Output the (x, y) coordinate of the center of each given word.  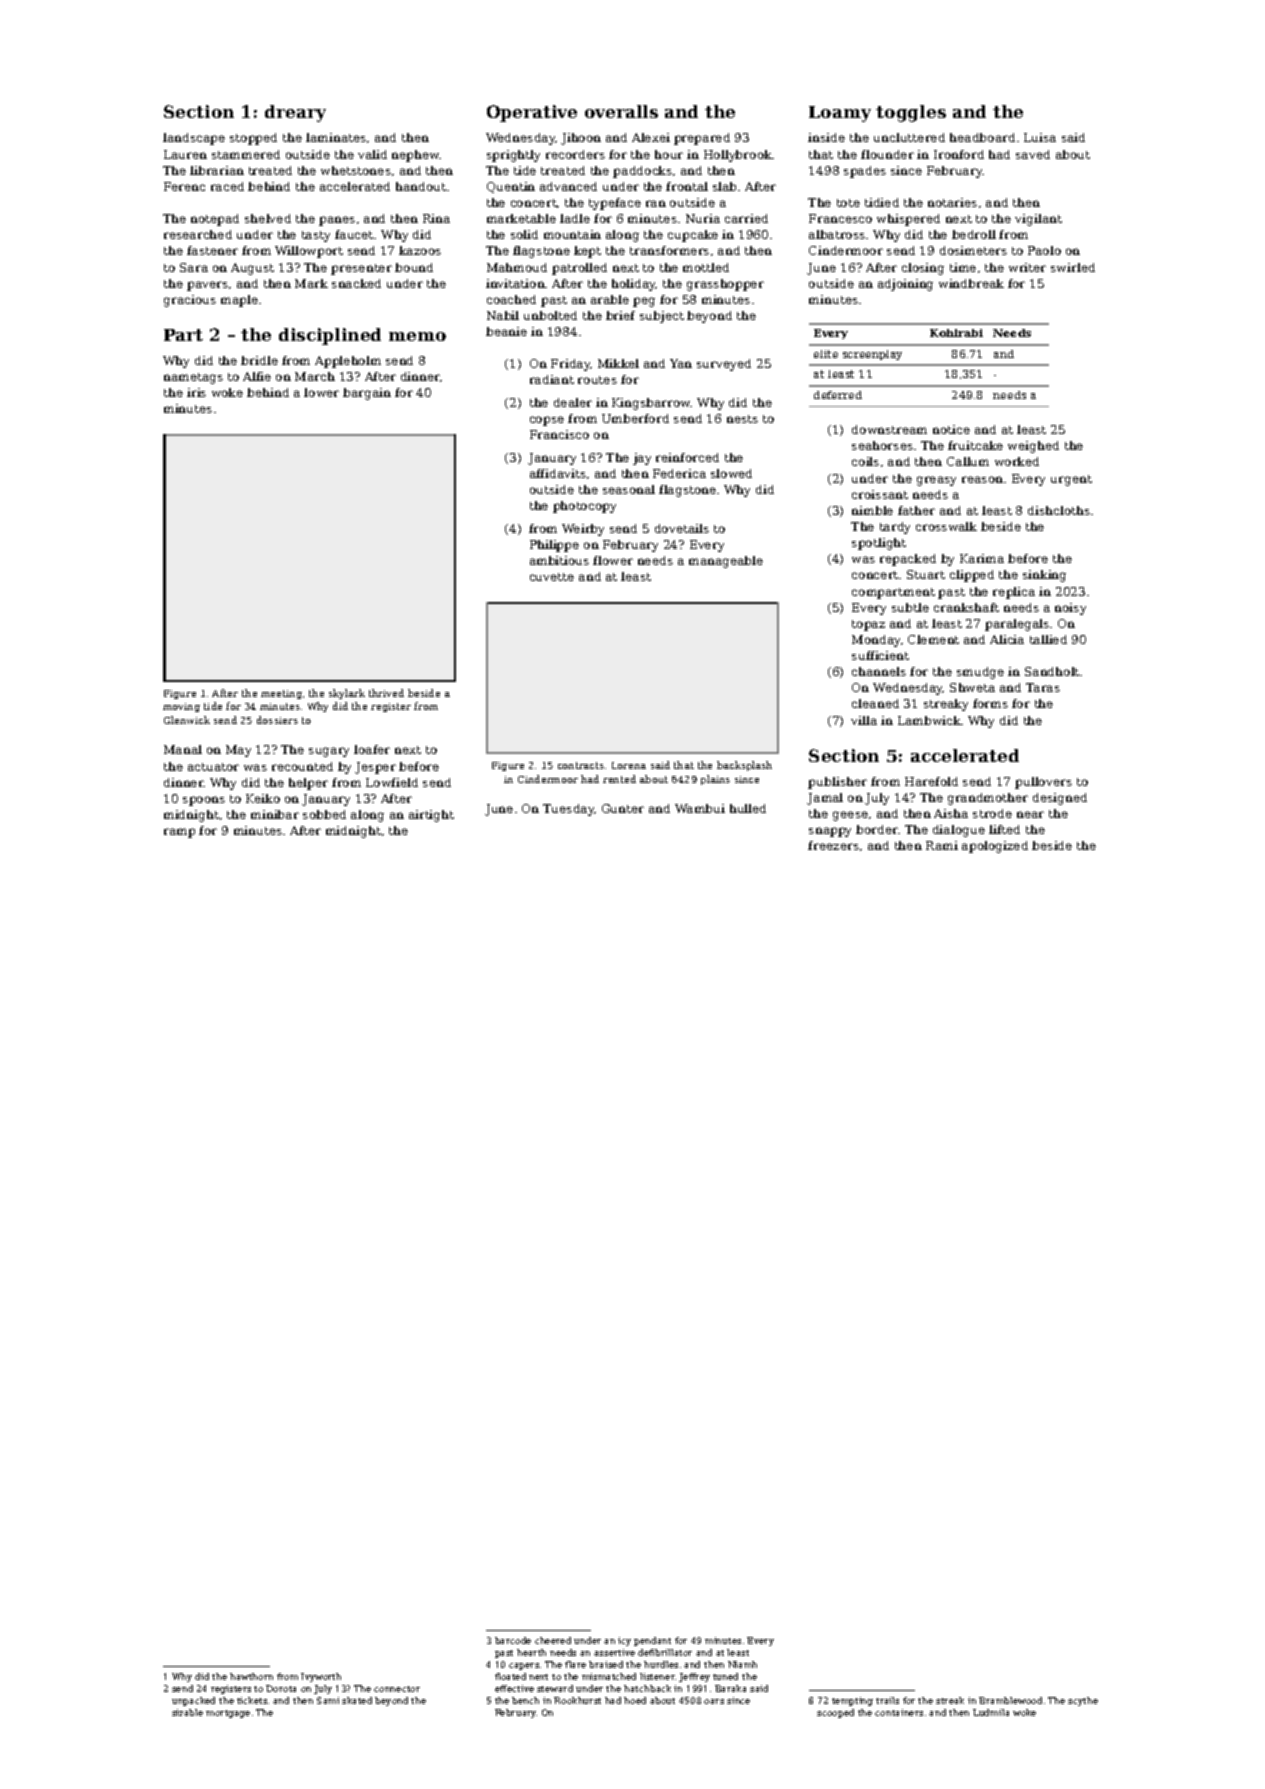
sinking (1044, 576)
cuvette (552, 577)
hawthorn (251, 1676)
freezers (833, 845)
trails (887, 1700)
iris (196, 392)
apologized (995, 847)
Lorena (629, 765)
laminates (336, 137)
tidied (882, 202)
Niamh (742, 1664)
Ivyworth (321, 1677)
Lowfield (392, 782)
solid (524, 234)
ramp (179, 833)
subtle (910, 607)
